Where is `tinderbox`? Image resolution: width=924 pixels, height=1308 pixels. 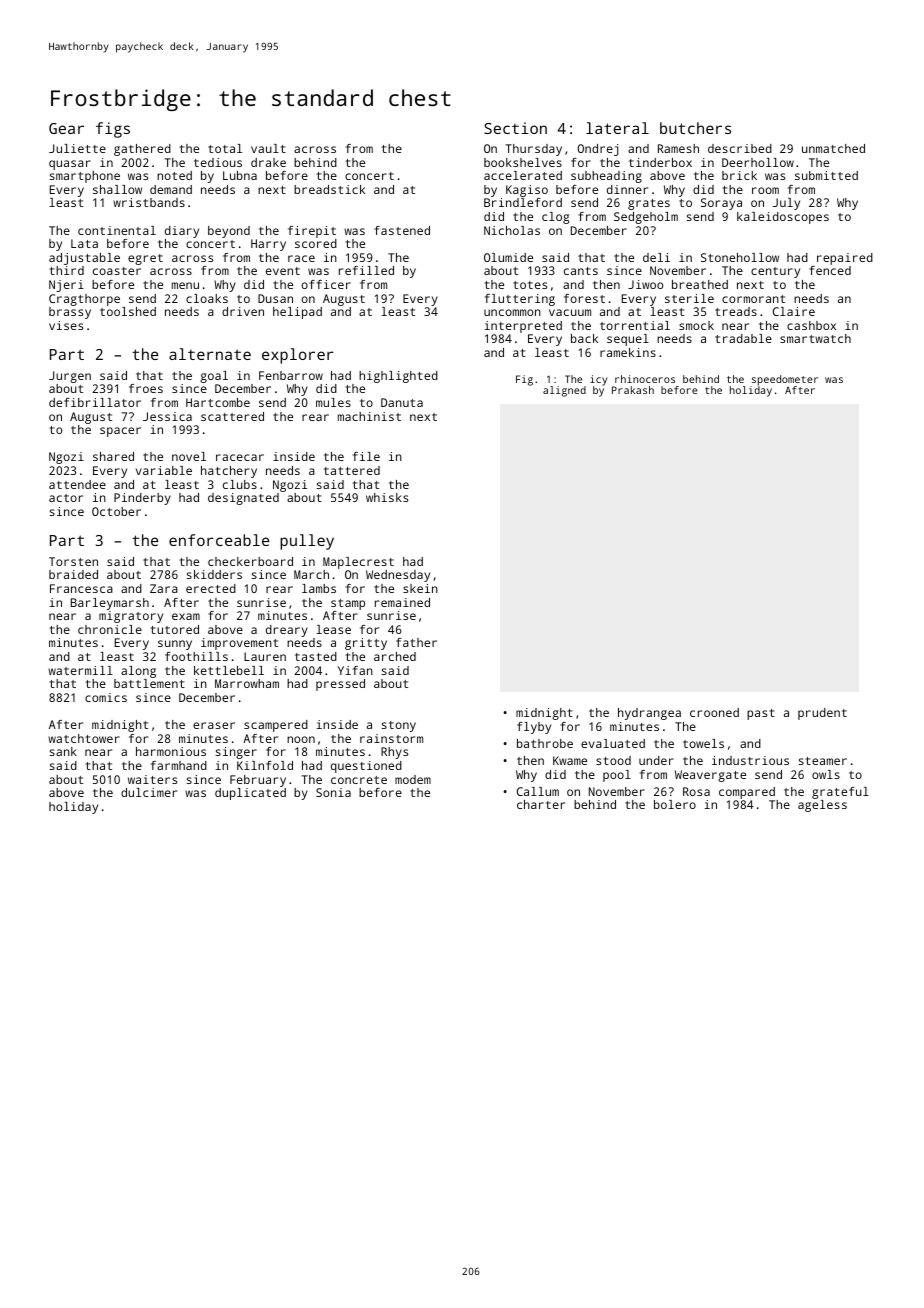
tinderbox is located at coordinates (660, 162).
